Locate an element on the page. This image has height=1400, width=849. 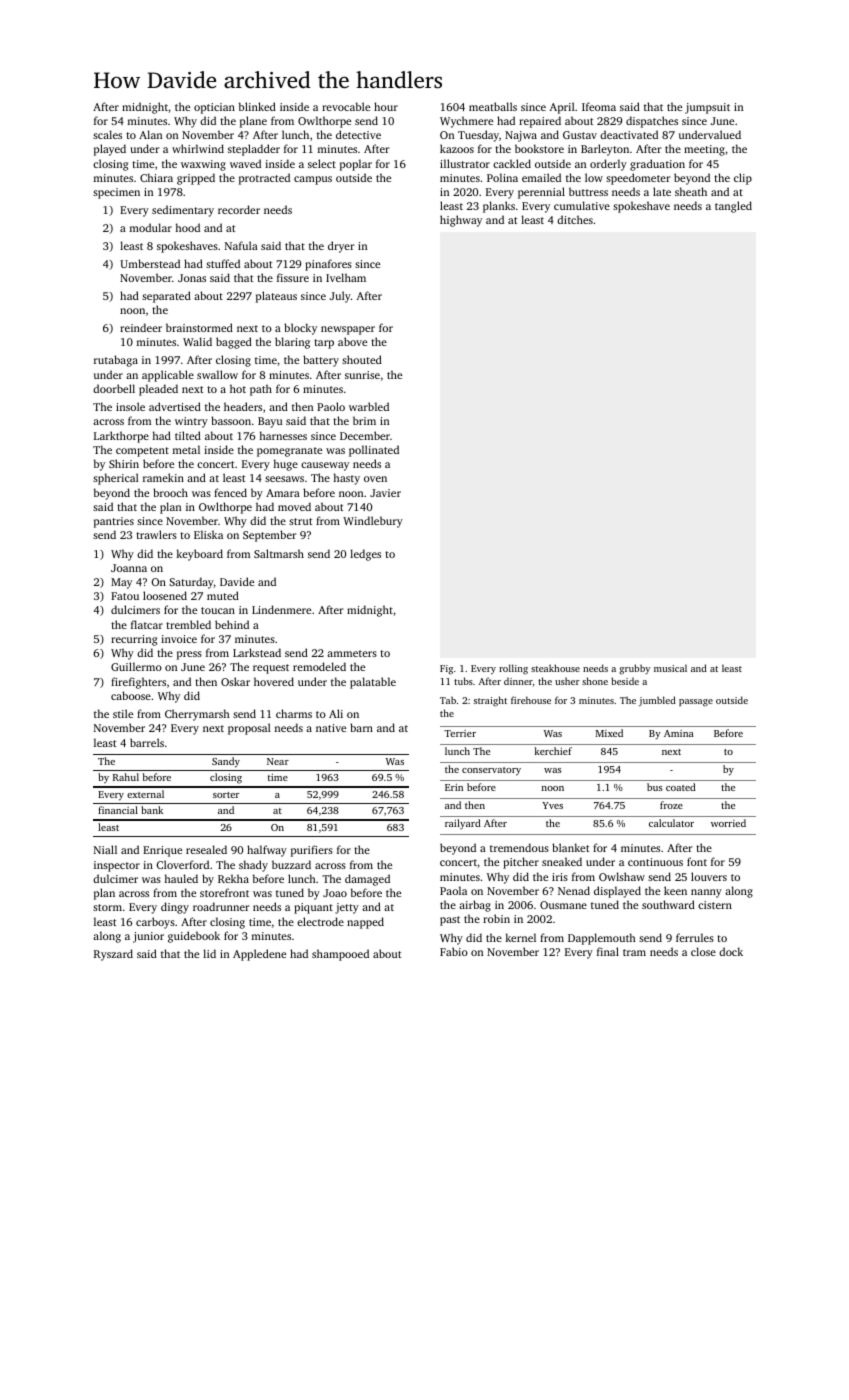
musical is located at coordinates (670, 668).
